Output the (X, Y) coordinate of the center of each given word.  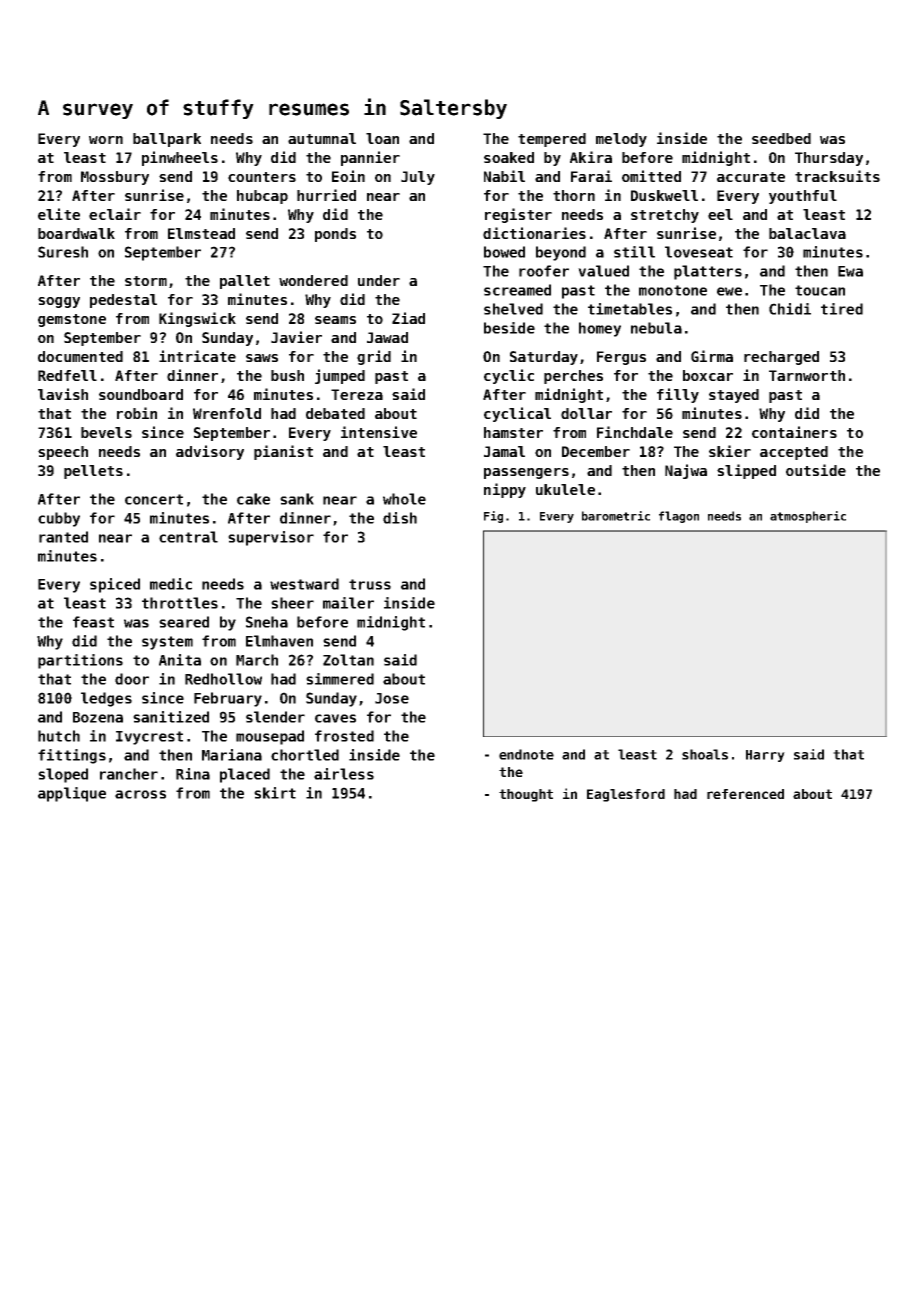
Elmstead (201, 233)
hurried (326, 195)
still (634, 252)
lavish (63, 394)
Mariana (232, 755)
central (188, 537)
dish (400, 518)
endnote (526, 754)
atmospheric (808, 517)
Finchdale (635, 432)
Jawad (387, 337)
